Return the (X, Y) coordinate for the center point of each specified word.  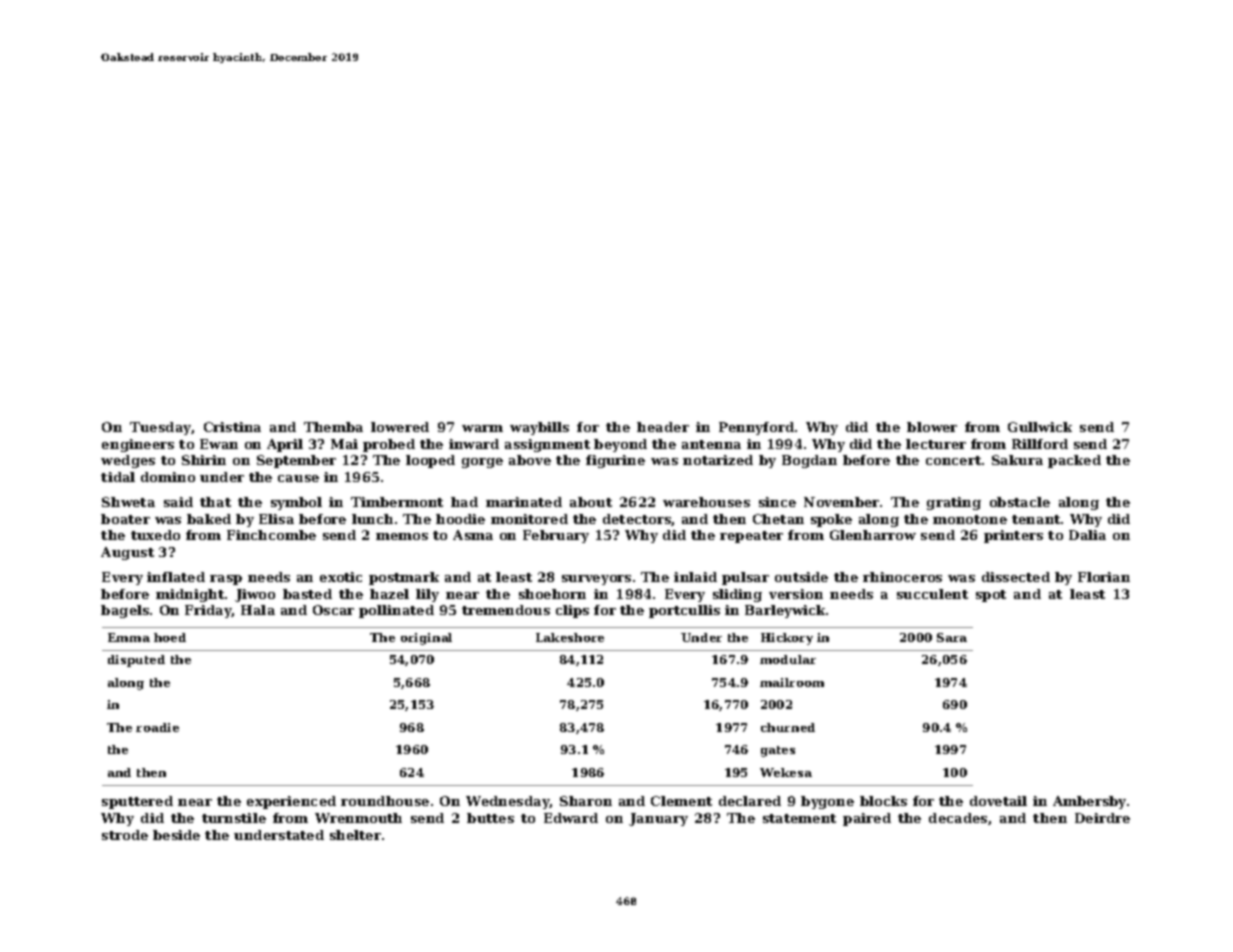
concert (953, 460)
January (658, 819)
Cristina (232, 427)
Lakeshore (570, 637)
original (426, 639)
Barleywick (786, 611)
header (663, 427)
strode (125, 835)
